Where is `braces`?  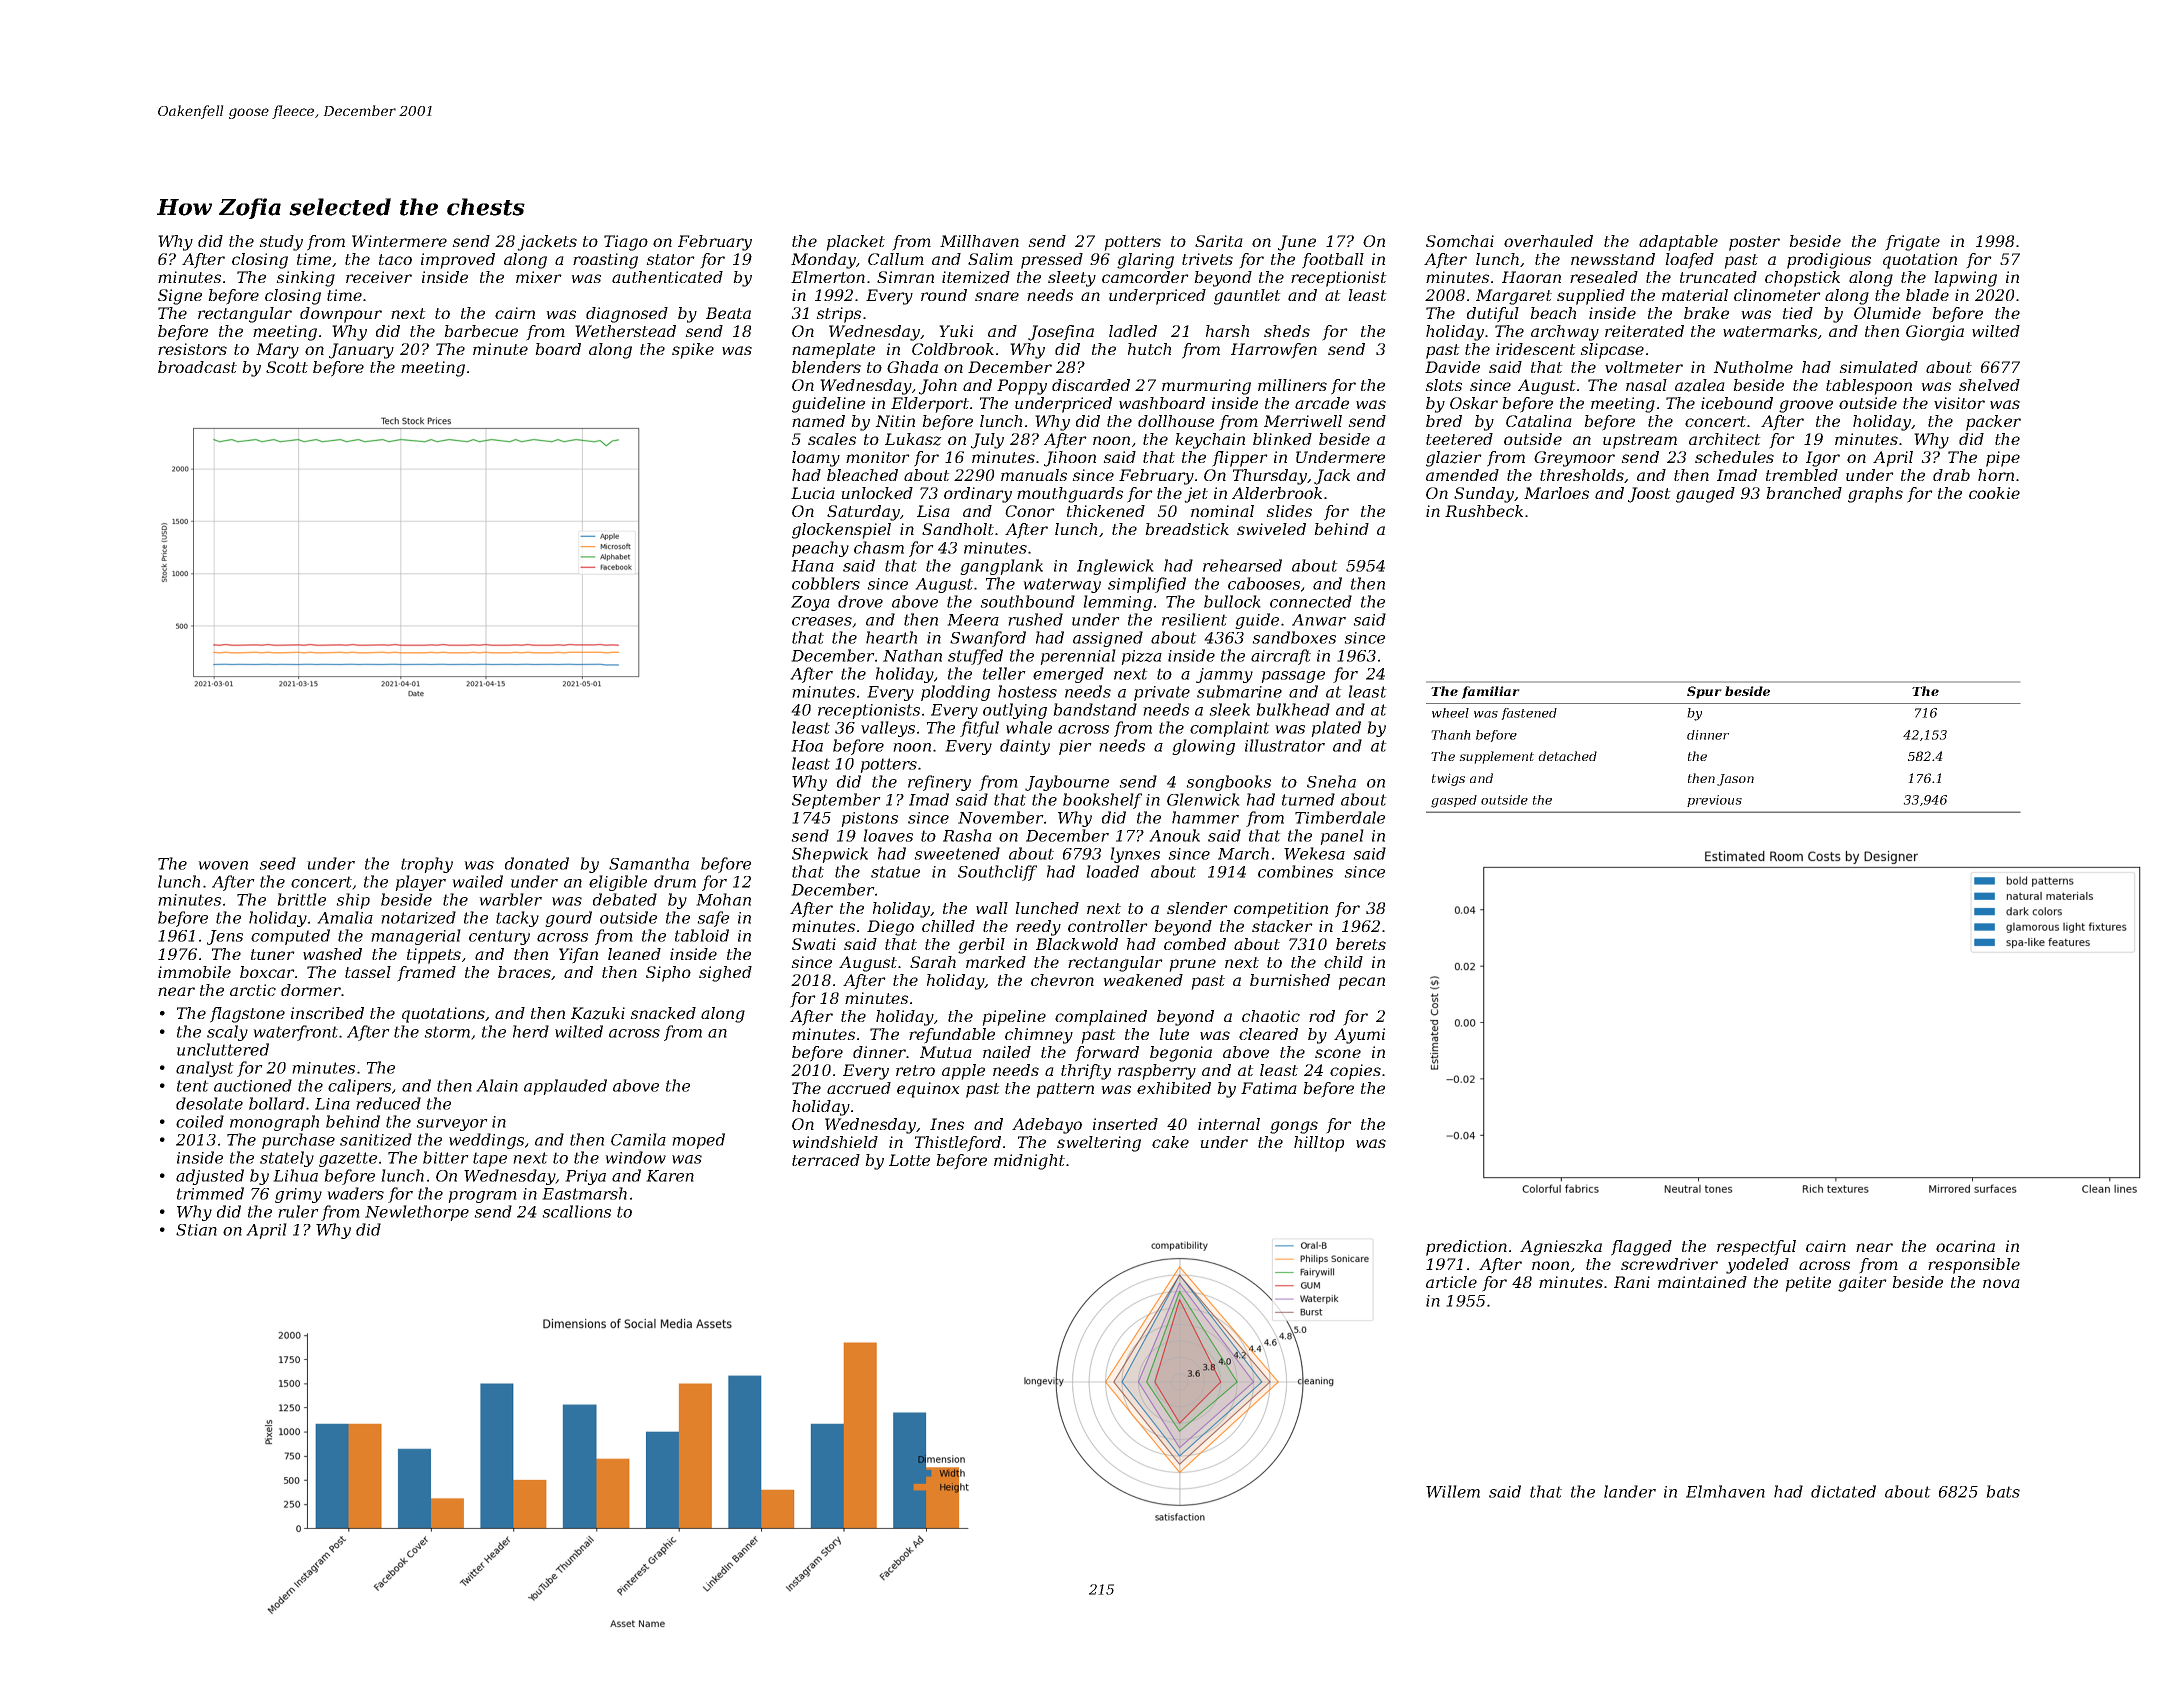 braces is located at coordinates (524, 972).
